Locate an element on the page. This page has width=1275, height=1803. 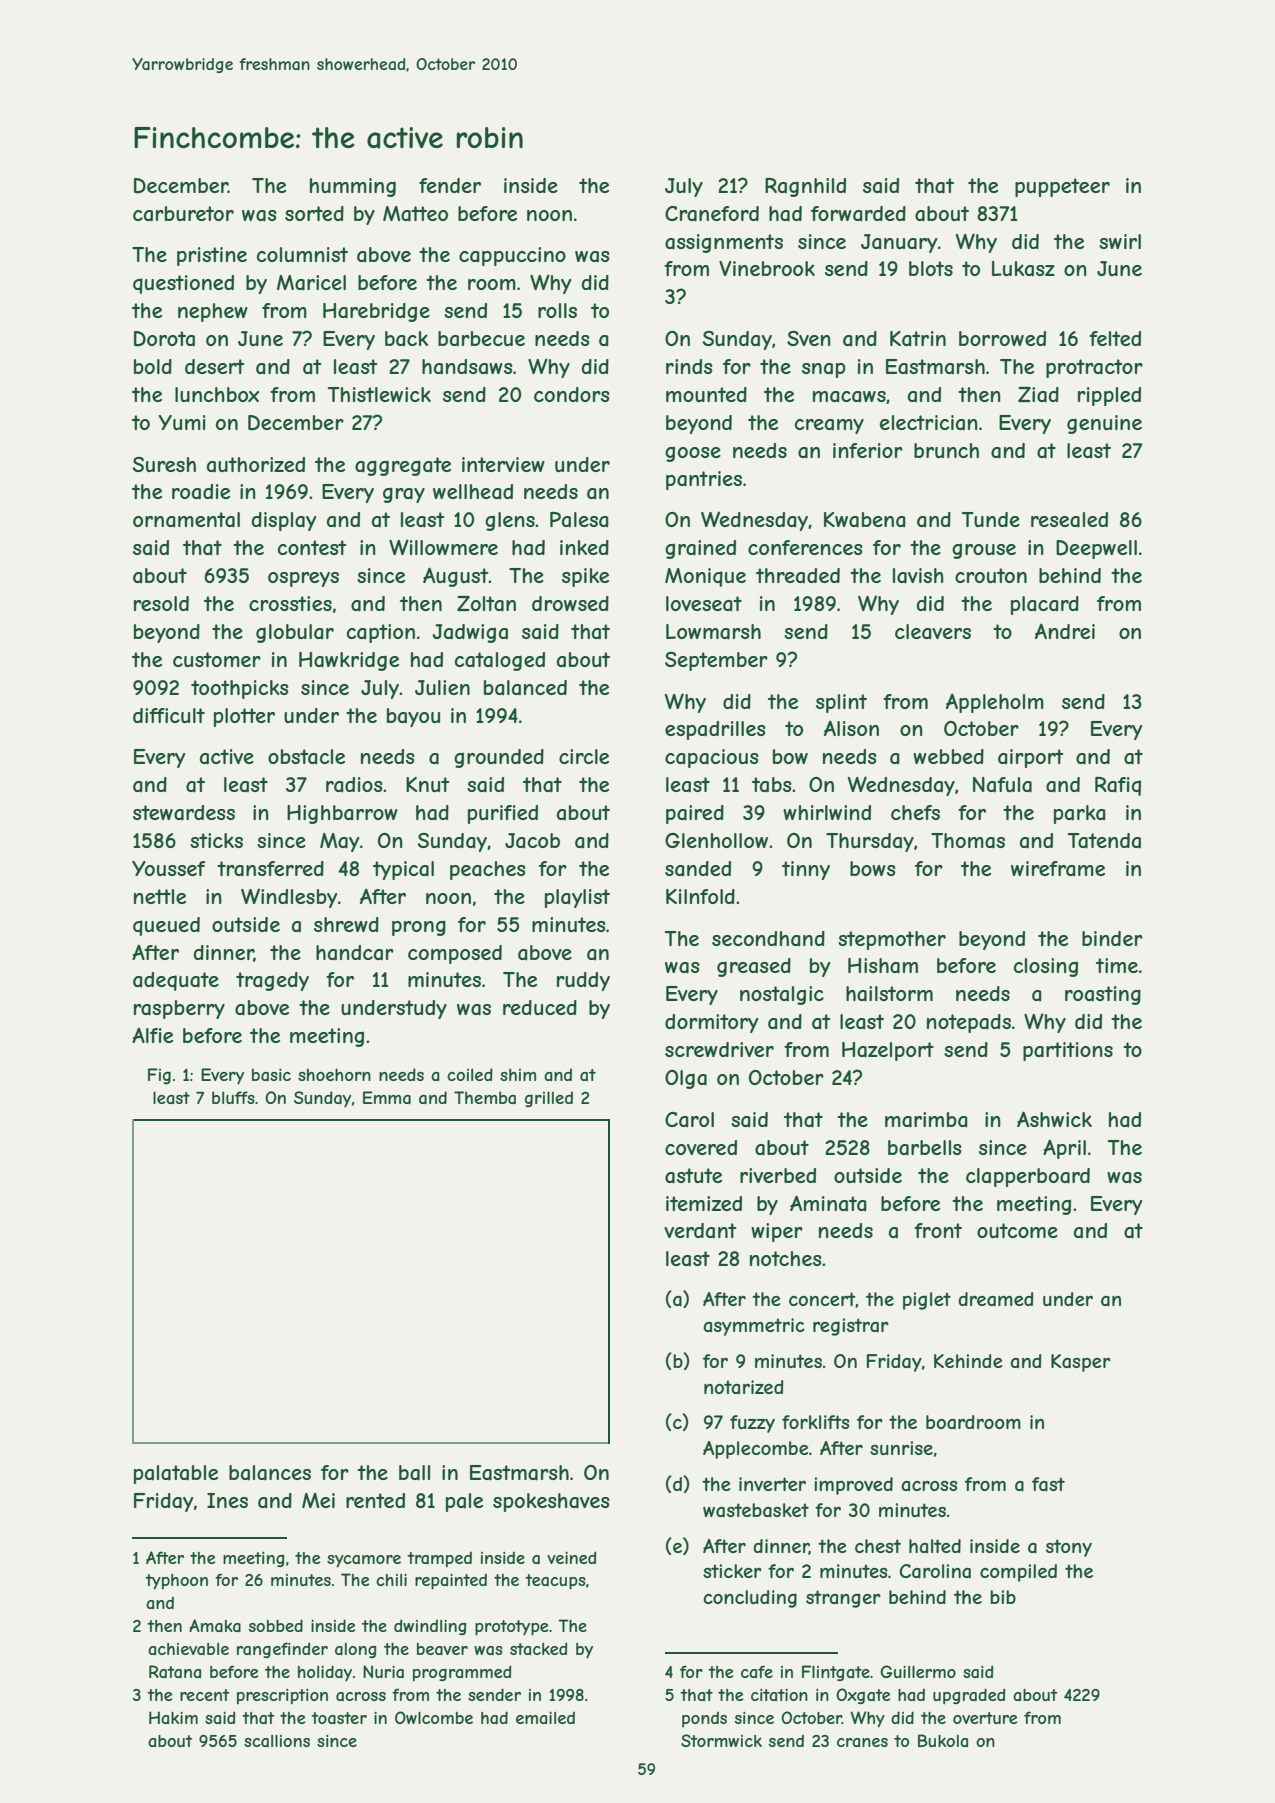
Hakim is located at coordinates (173, 1717).
